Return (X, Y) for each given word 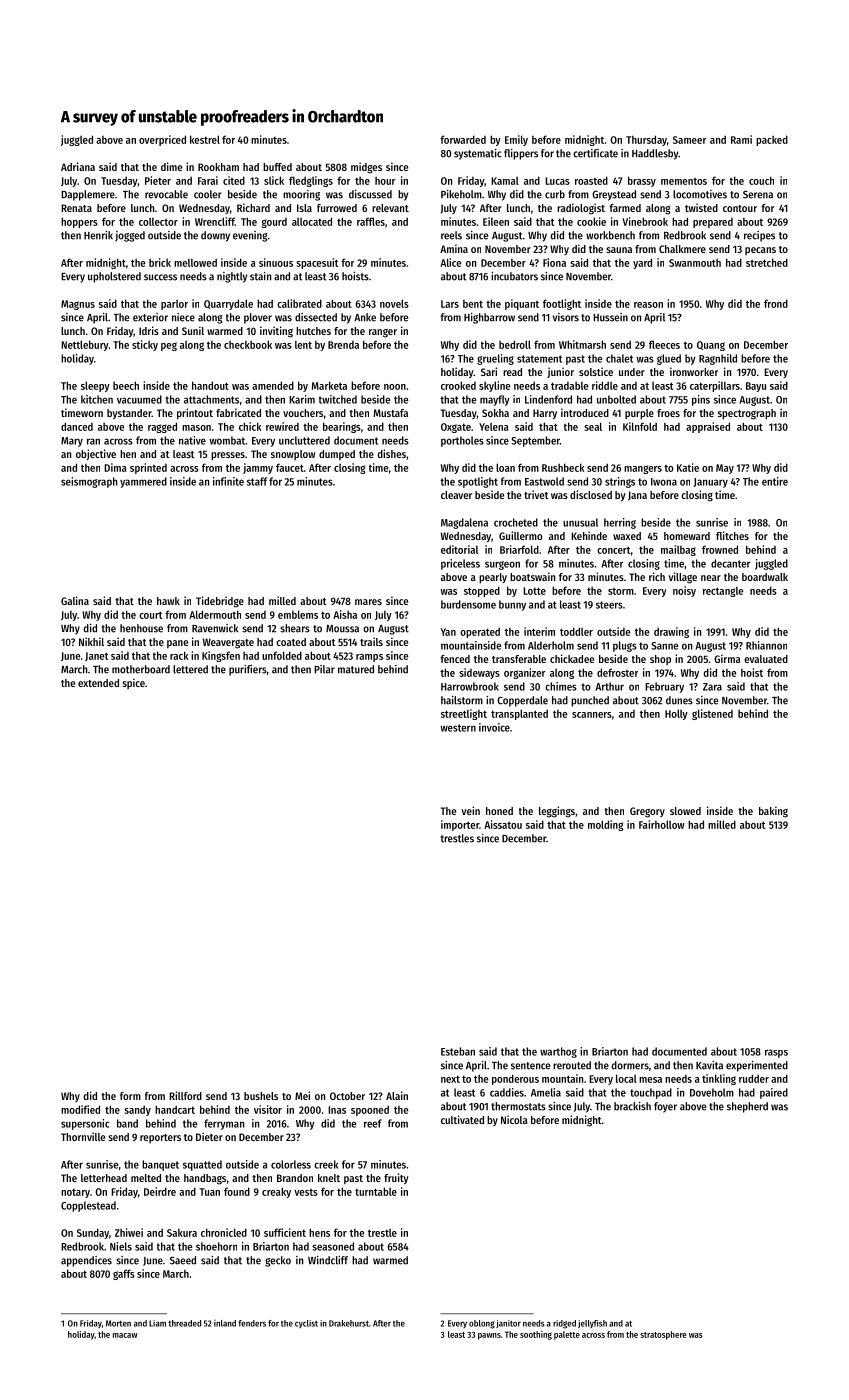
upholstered (114, 277)
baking (773, 812)
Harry (545, 414)
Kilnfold (640, 426)
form (130, 1096)
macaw (125, 1335)
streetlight (464, 714)
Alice (450, 262)
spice (133, 683)
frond (776, 303)
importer (460, 825)
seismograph (89, 482)
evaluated (766, 659)
